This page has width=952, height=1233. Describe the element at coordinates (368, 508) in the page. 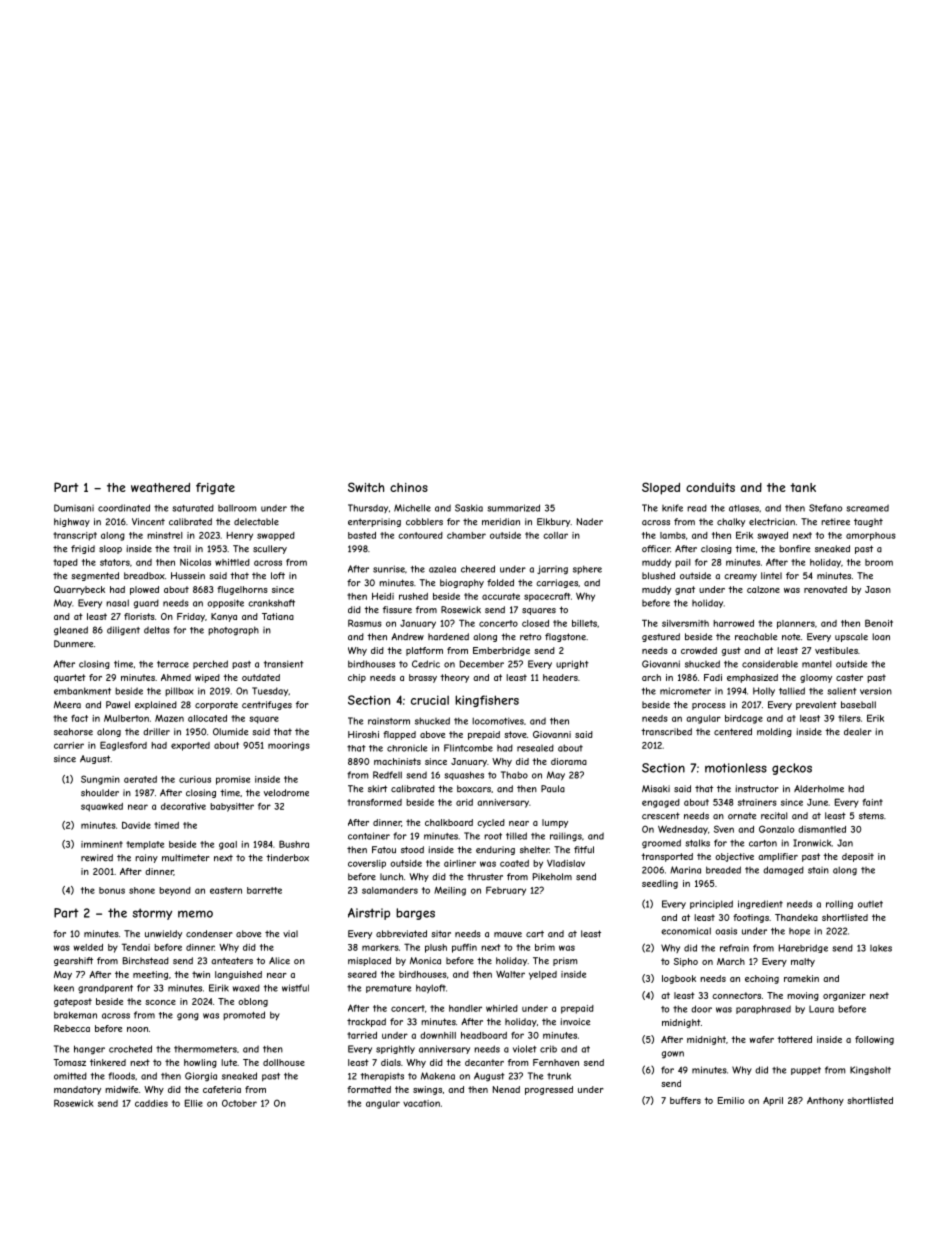

I see `Thursday` at that location.
